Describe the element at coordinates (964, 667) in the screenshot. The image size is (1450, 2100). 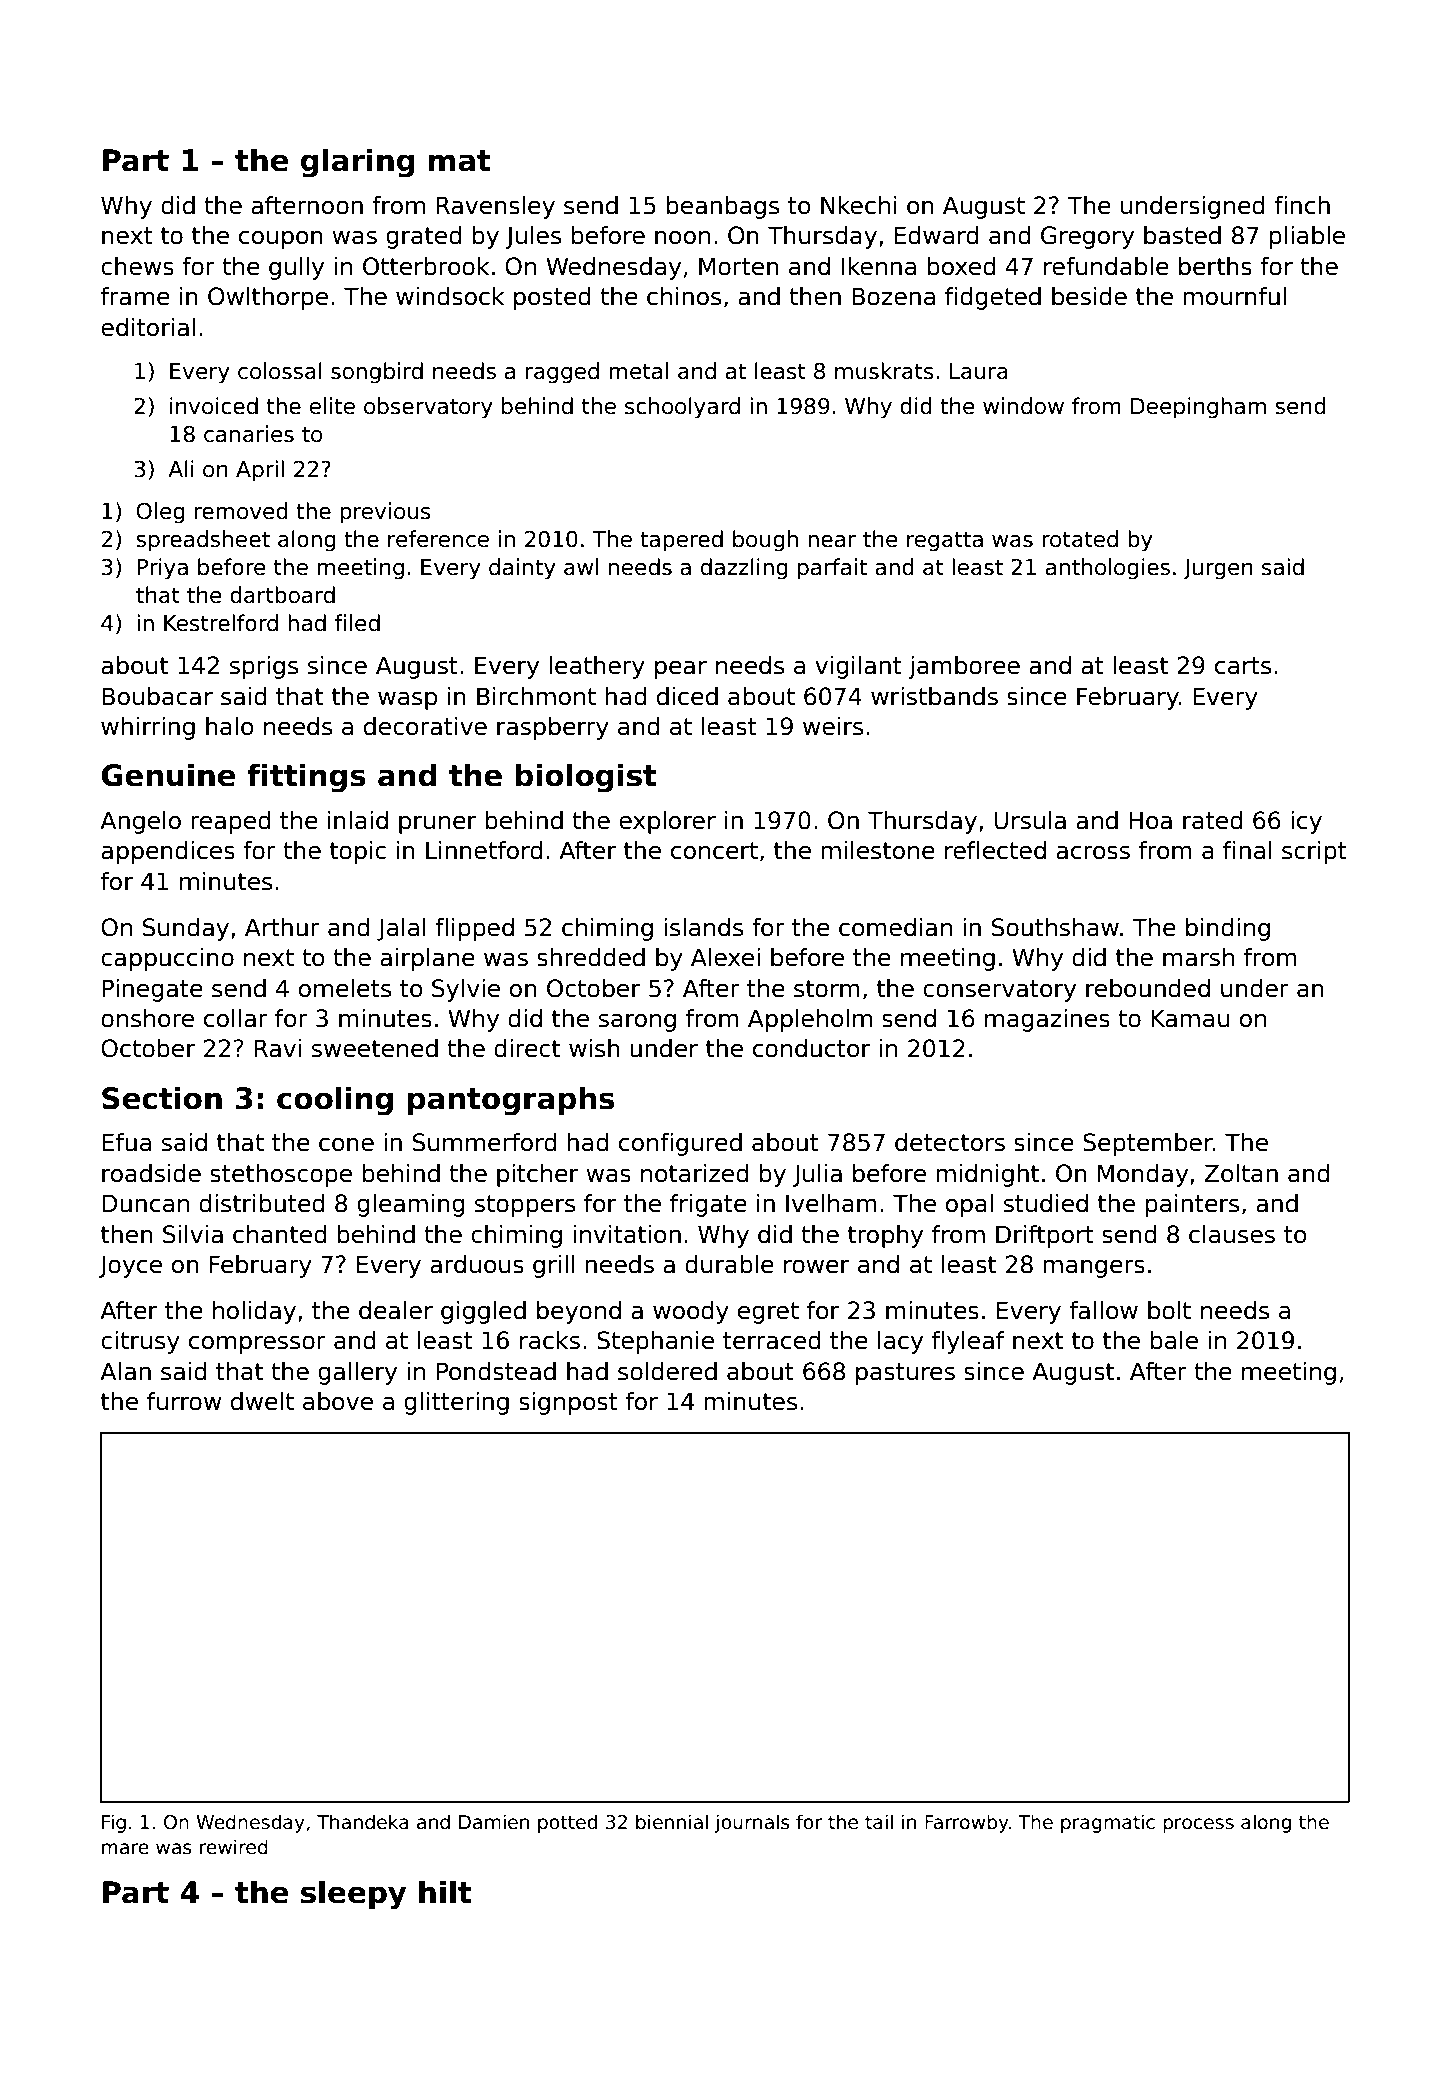
I see `jamboree` at that location.
